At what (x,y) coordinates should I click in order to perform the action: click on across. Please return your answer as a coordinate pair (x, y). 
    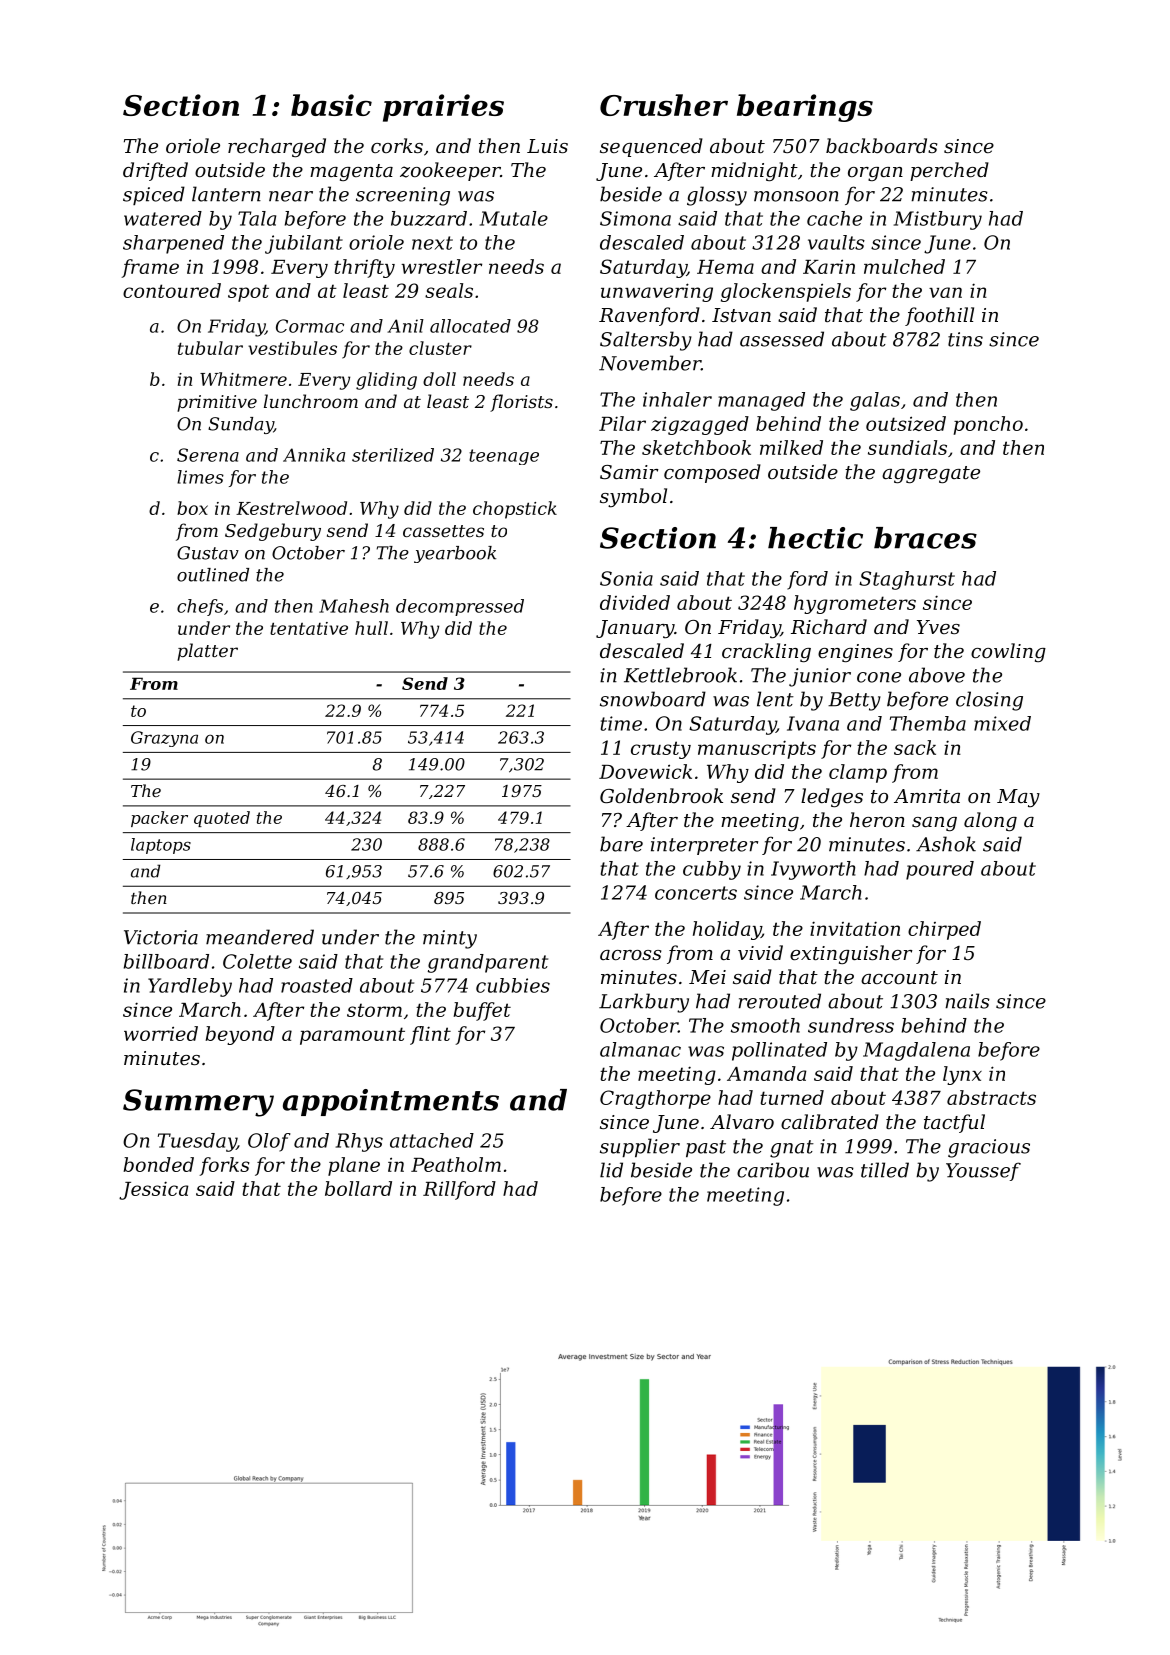
    Looking at the image, I should click on (630, 955).
